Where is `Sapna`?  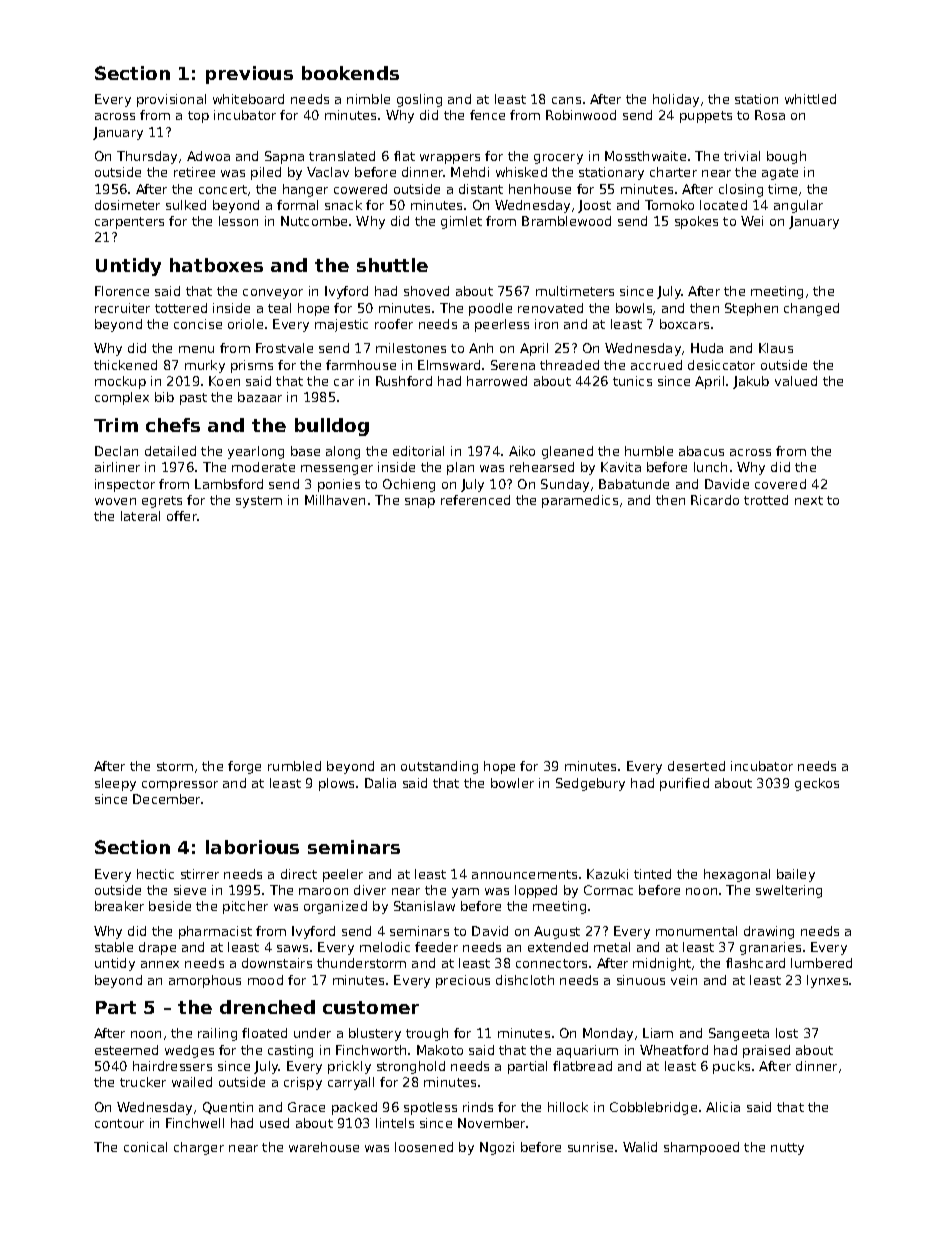
Sapna is located at coordinates (284, 157).
